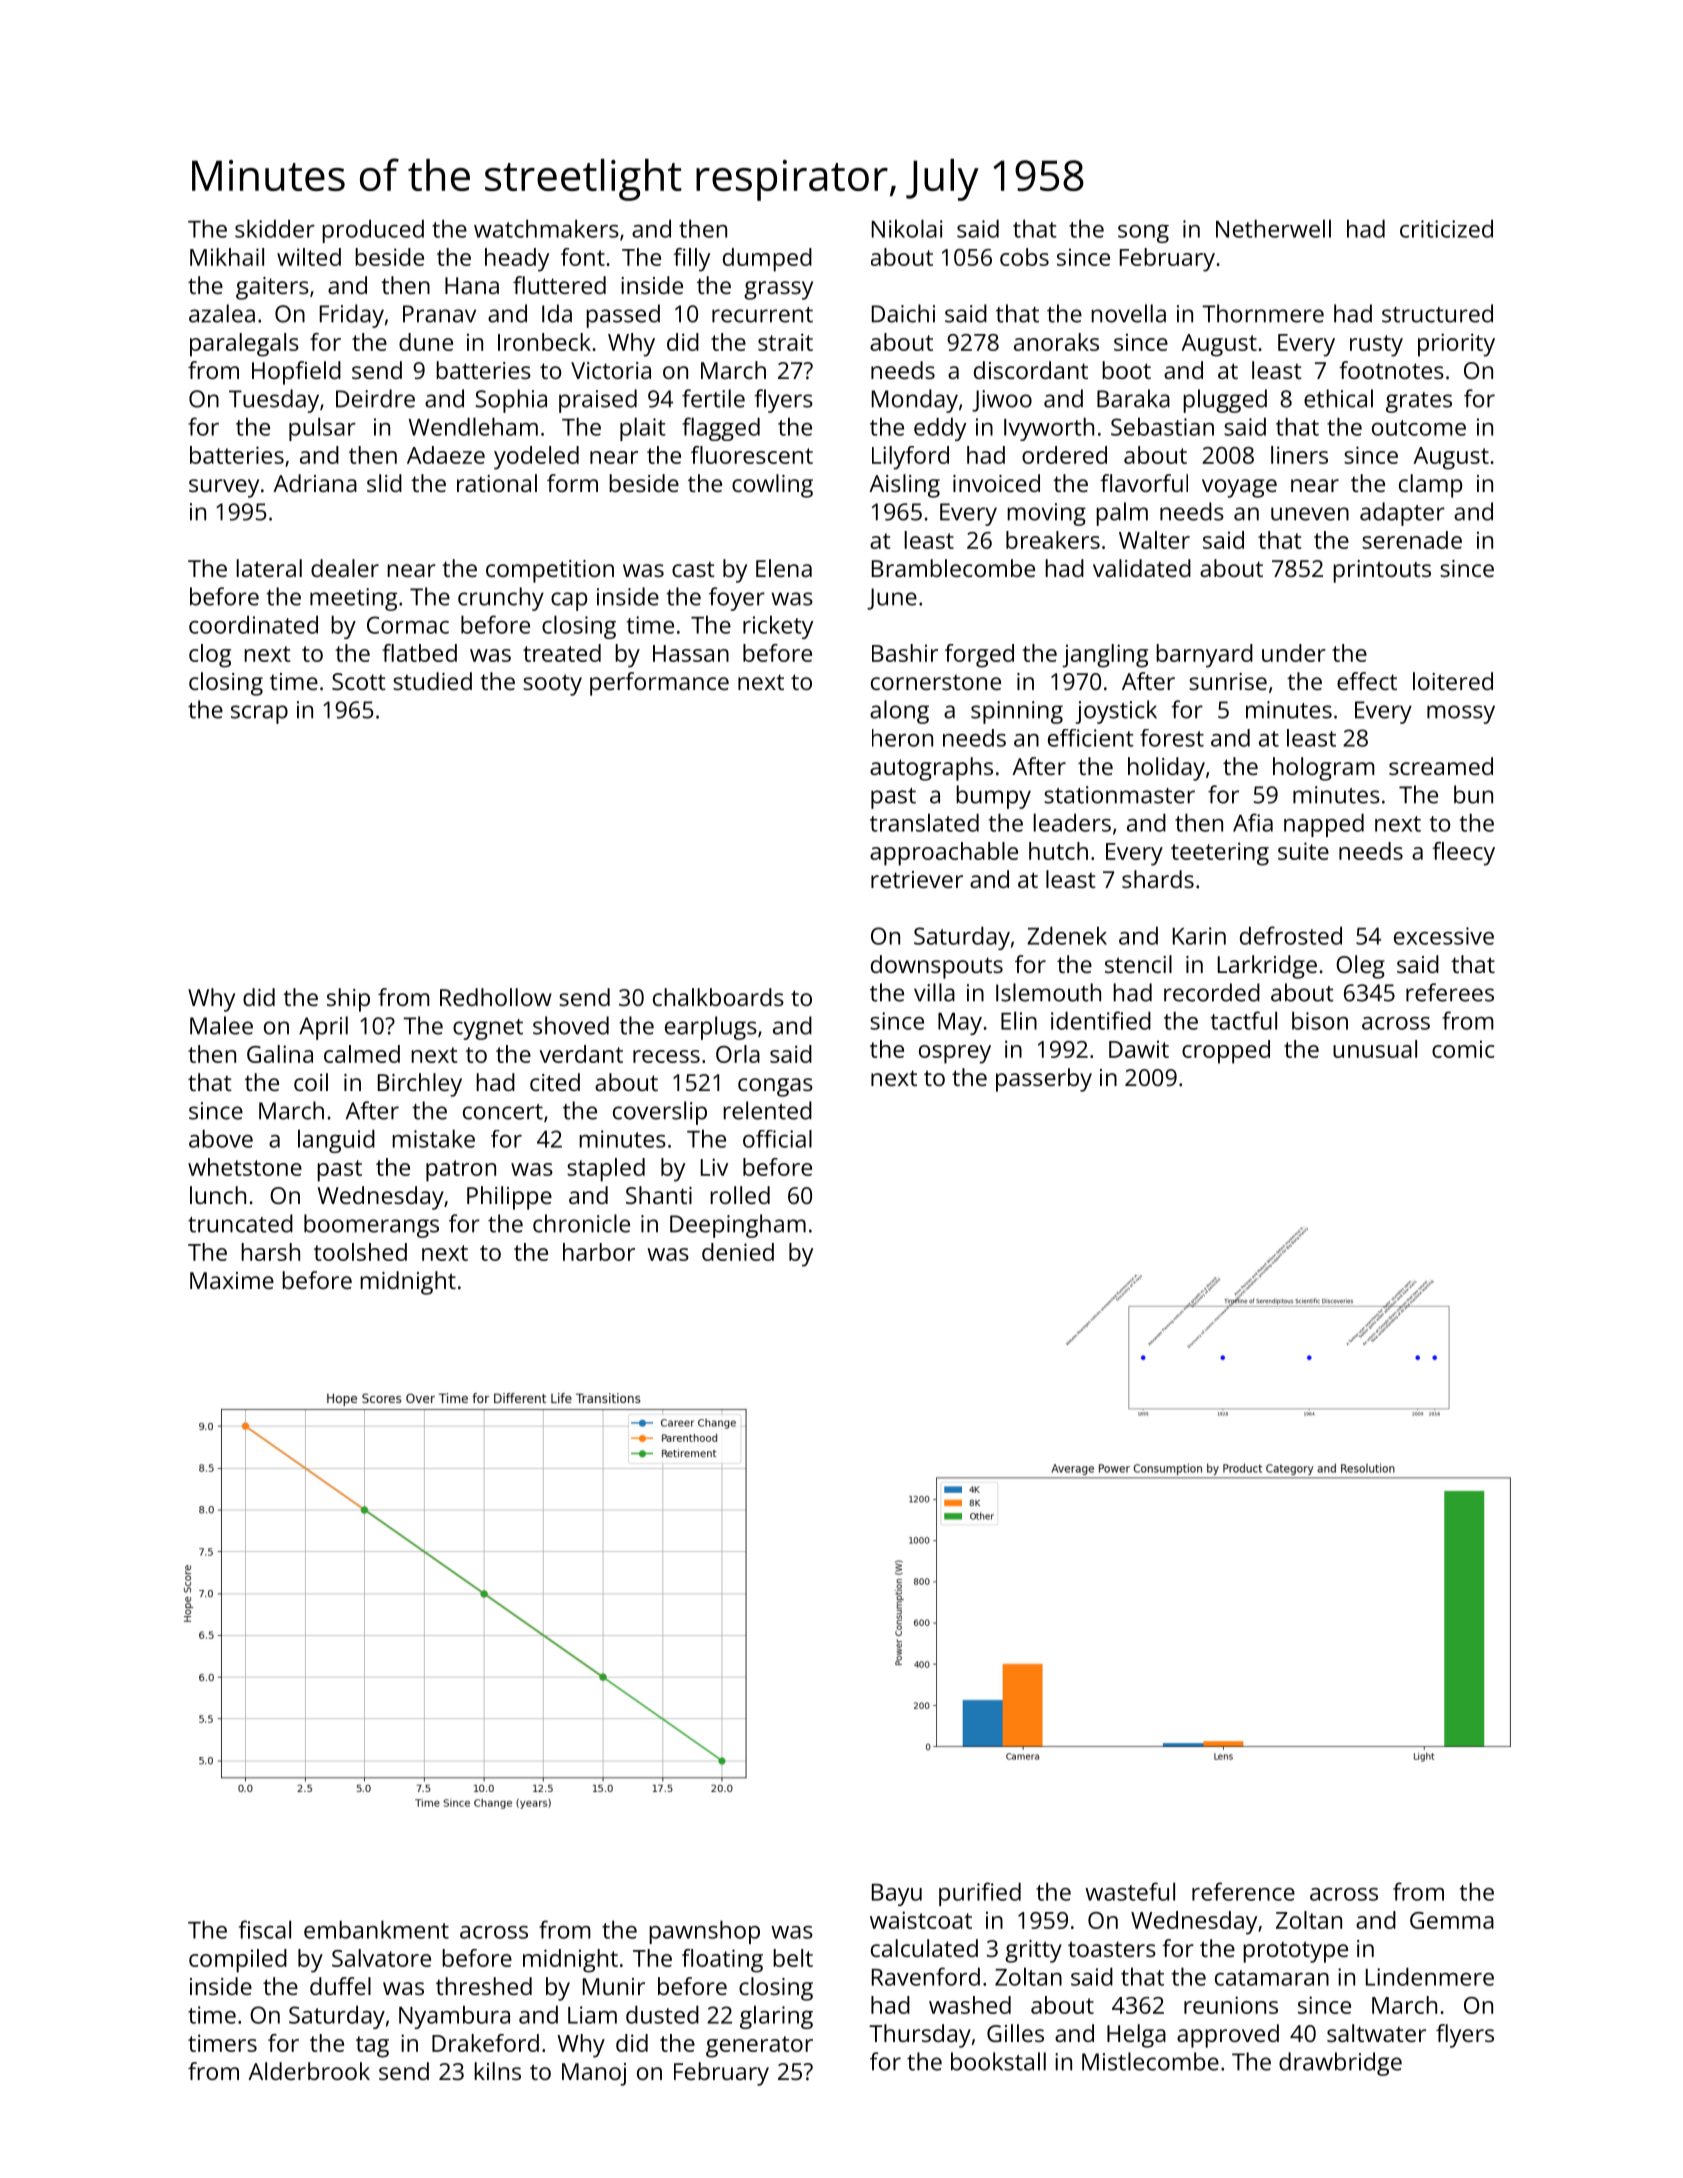 This screenshot has height=2178, width=1683. Describe the element at coordinates (775, 1087) in the screenshot. I see `congas` at that location.
